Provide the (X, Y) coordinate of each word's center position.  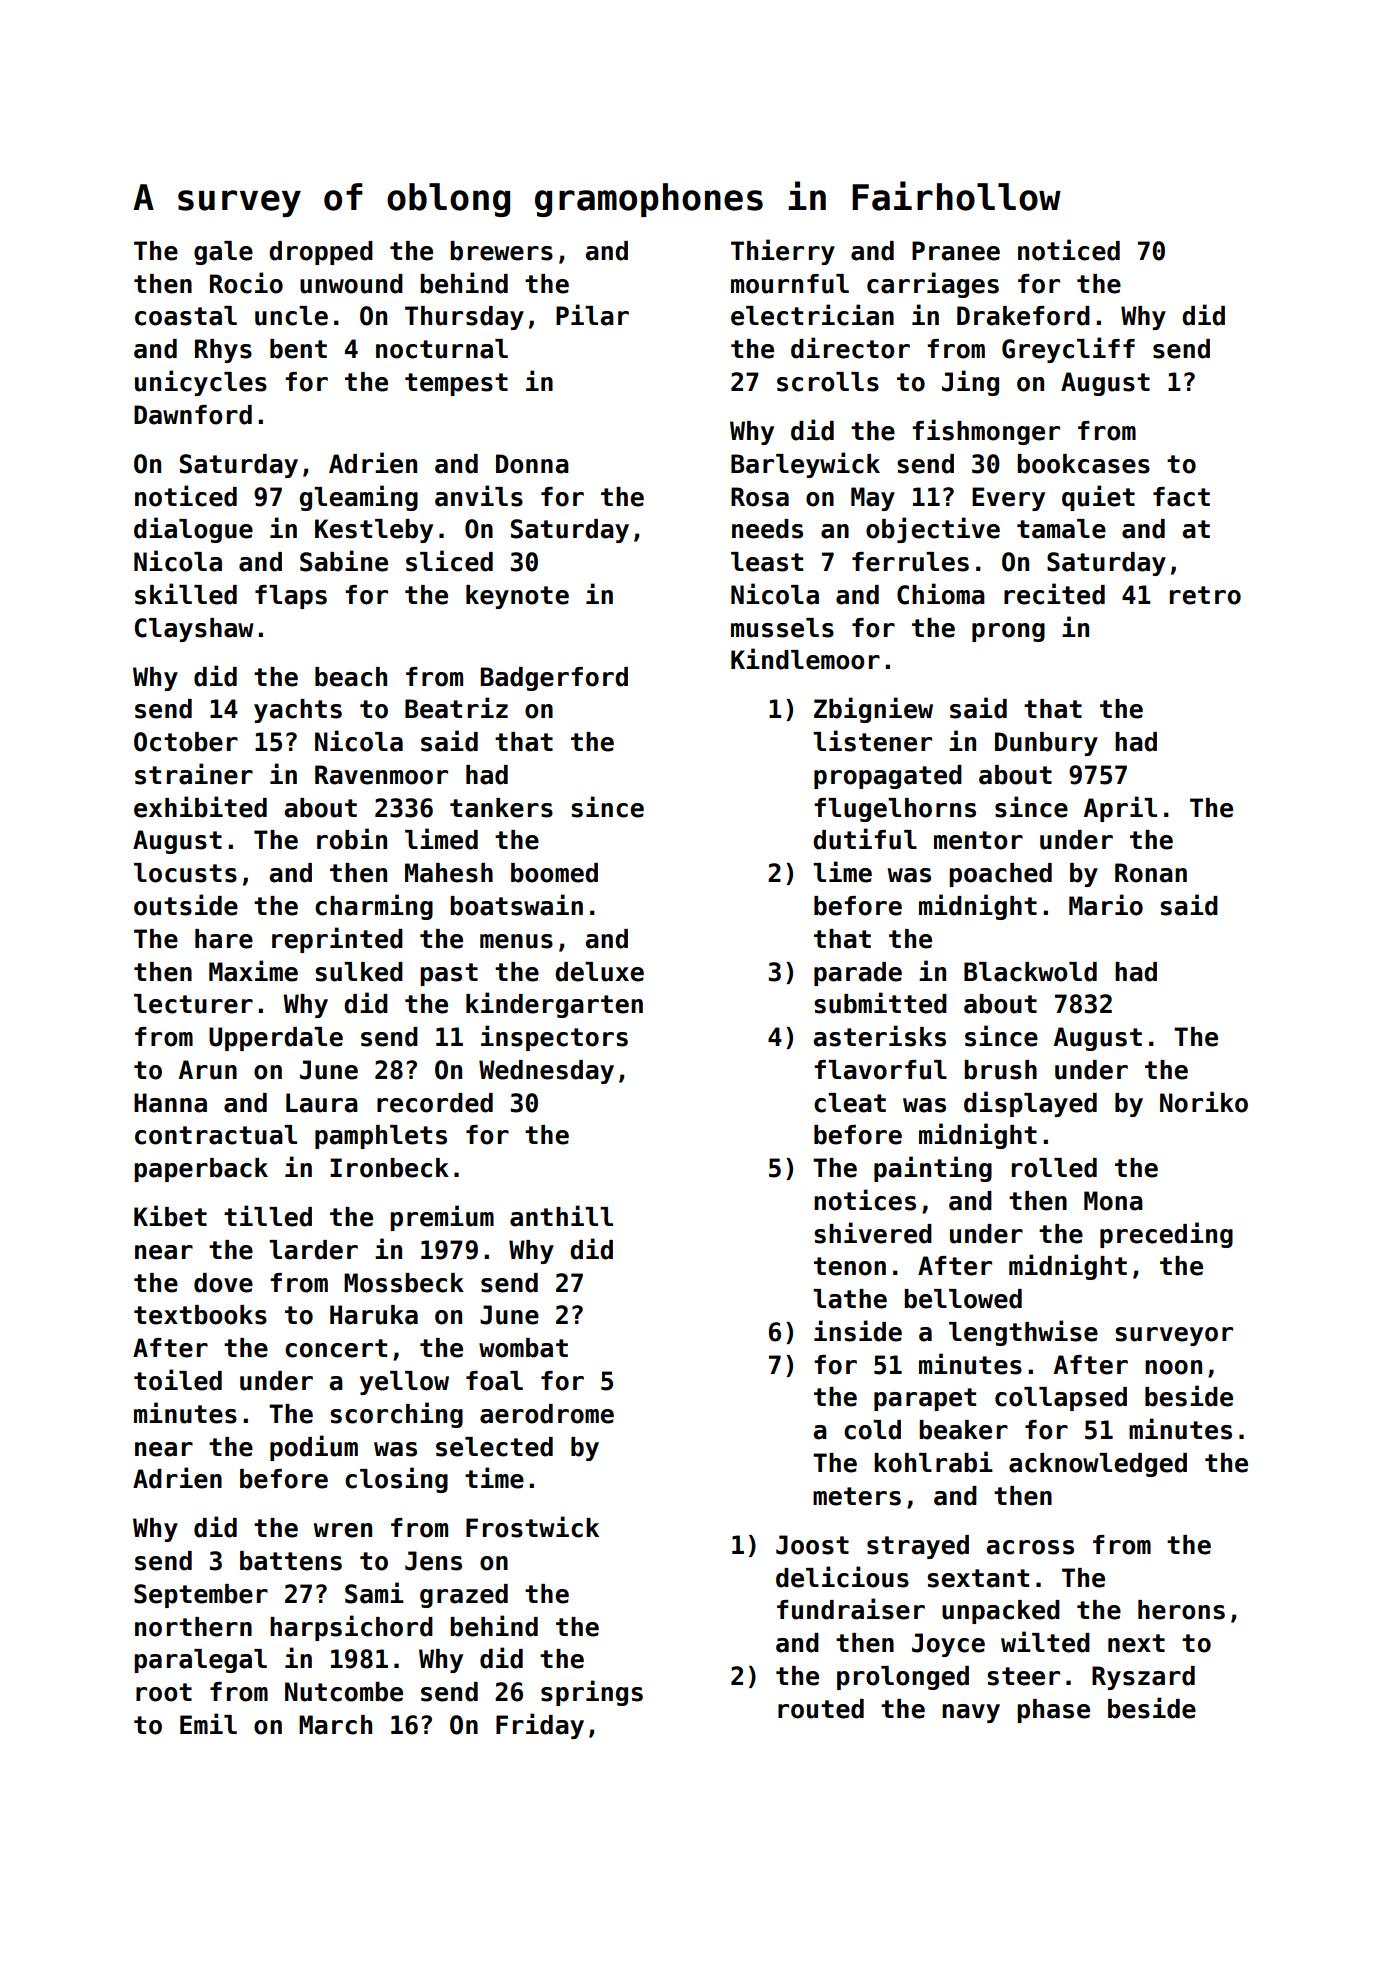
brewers (501, 251)
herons (1181, 1610)
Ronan (1151, 873)
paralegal (200, 1661)
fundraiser (851, 1609)
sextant (978, 1578)
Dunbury (1046, 744)
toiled (178, 1380)
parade (858, 974)
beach (351, 677)
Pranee (956, 251)
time (494, 1478)
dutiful (865, 839)
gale (223, 253)
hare (224, 939)
